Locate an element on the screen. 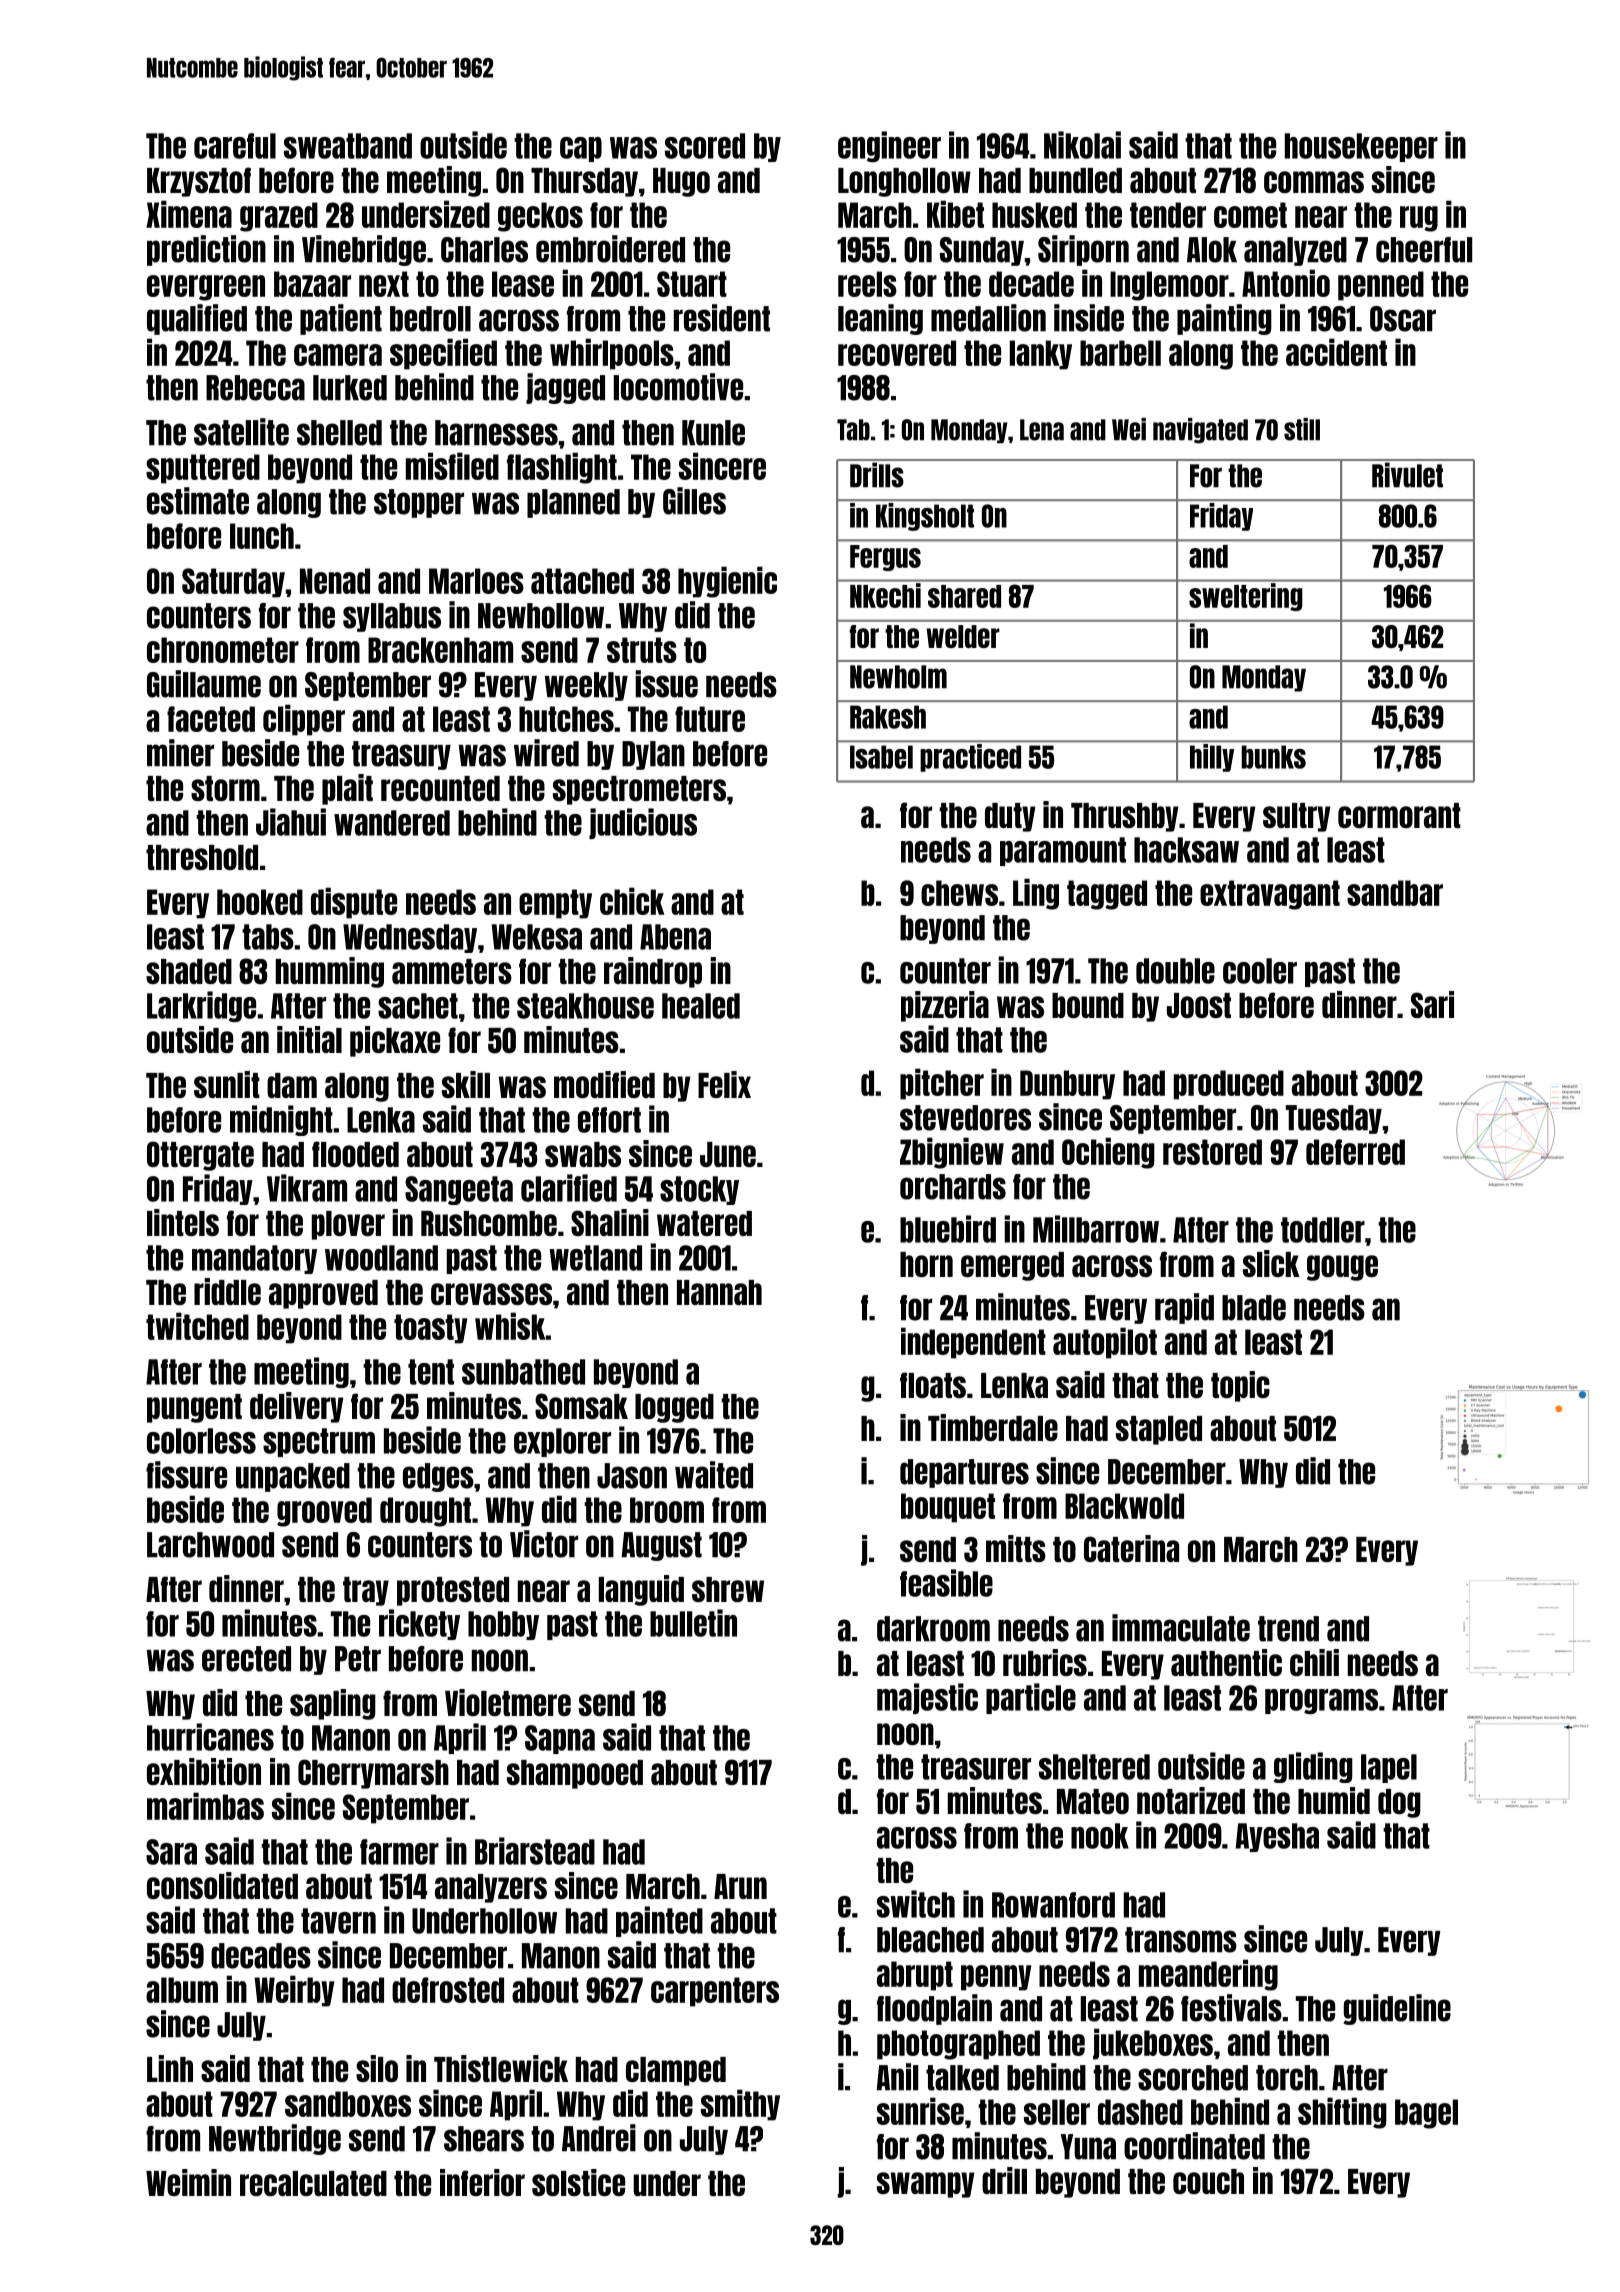 This screenshot has height=2292, width=1620. sweatband is located at coordinates (348, 146).
